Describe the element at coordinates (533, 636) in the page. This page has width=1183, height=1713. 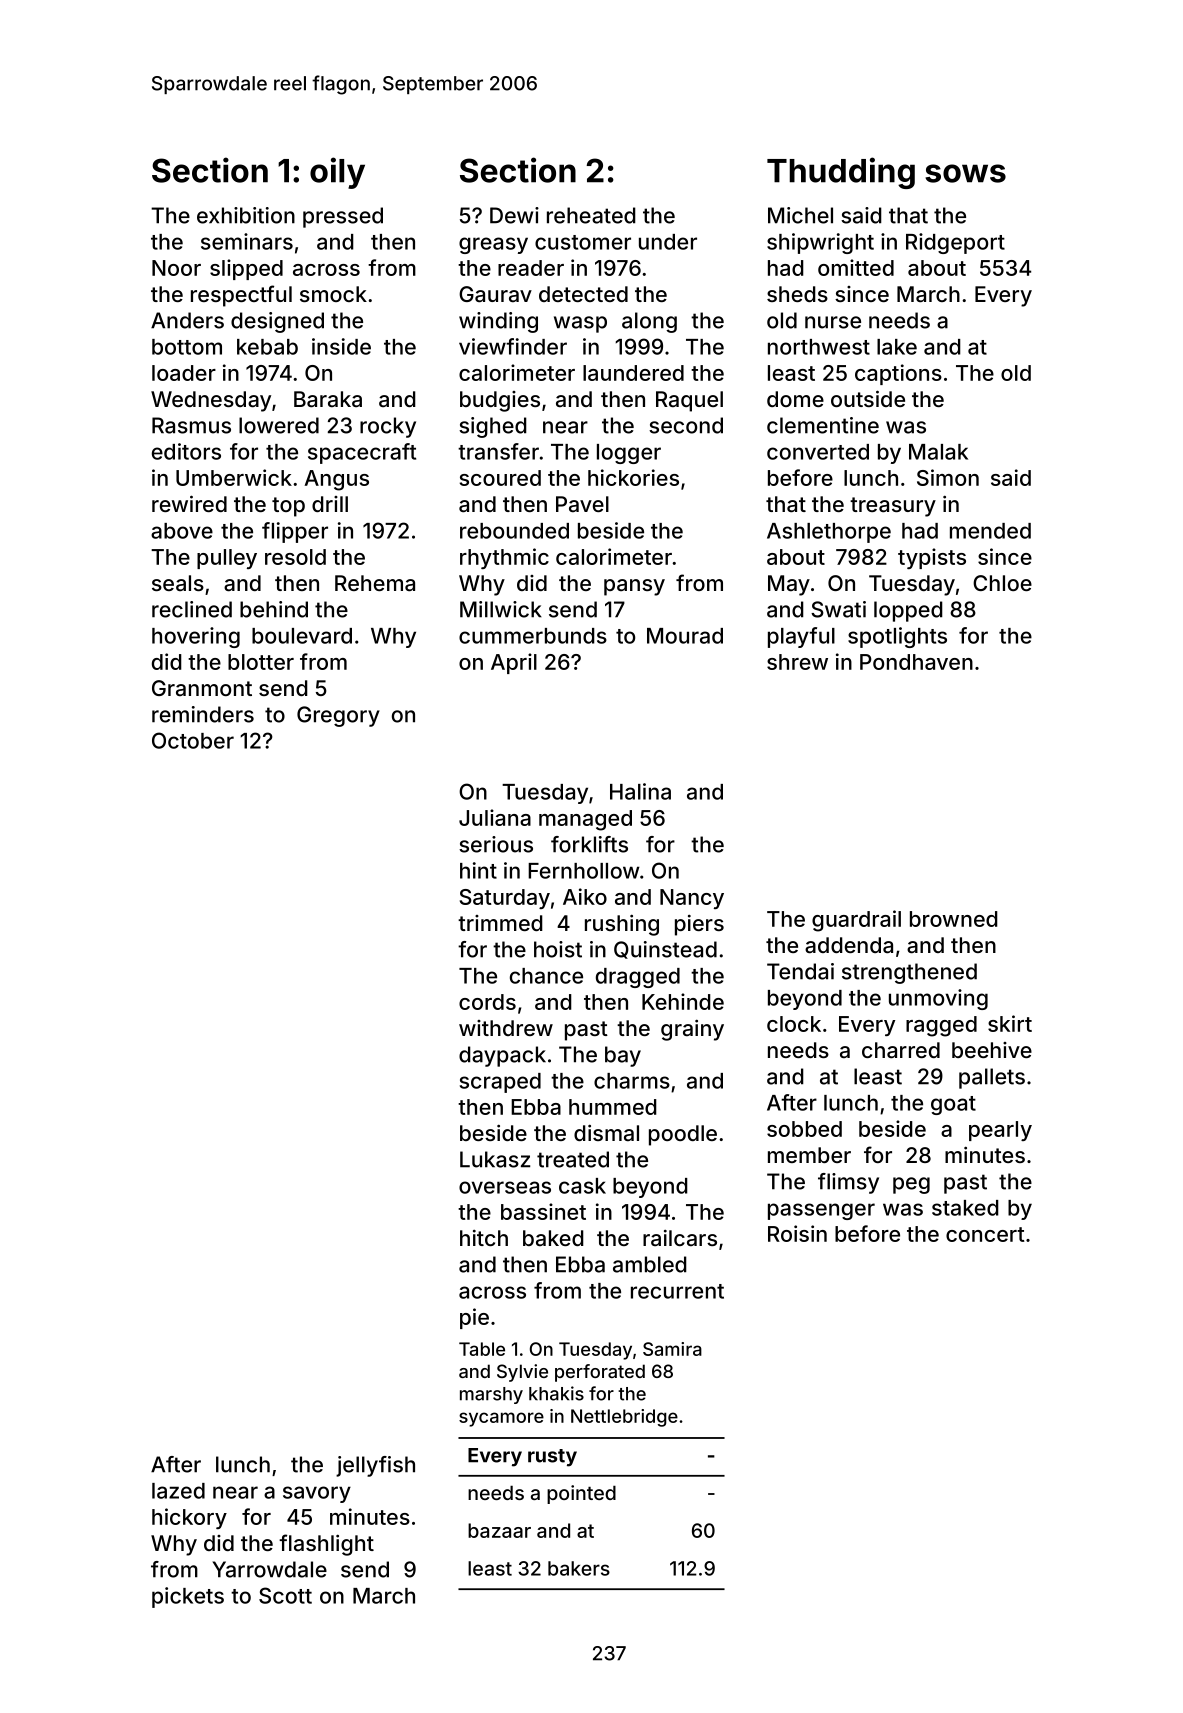
I see `cummerbunds` at that location.
